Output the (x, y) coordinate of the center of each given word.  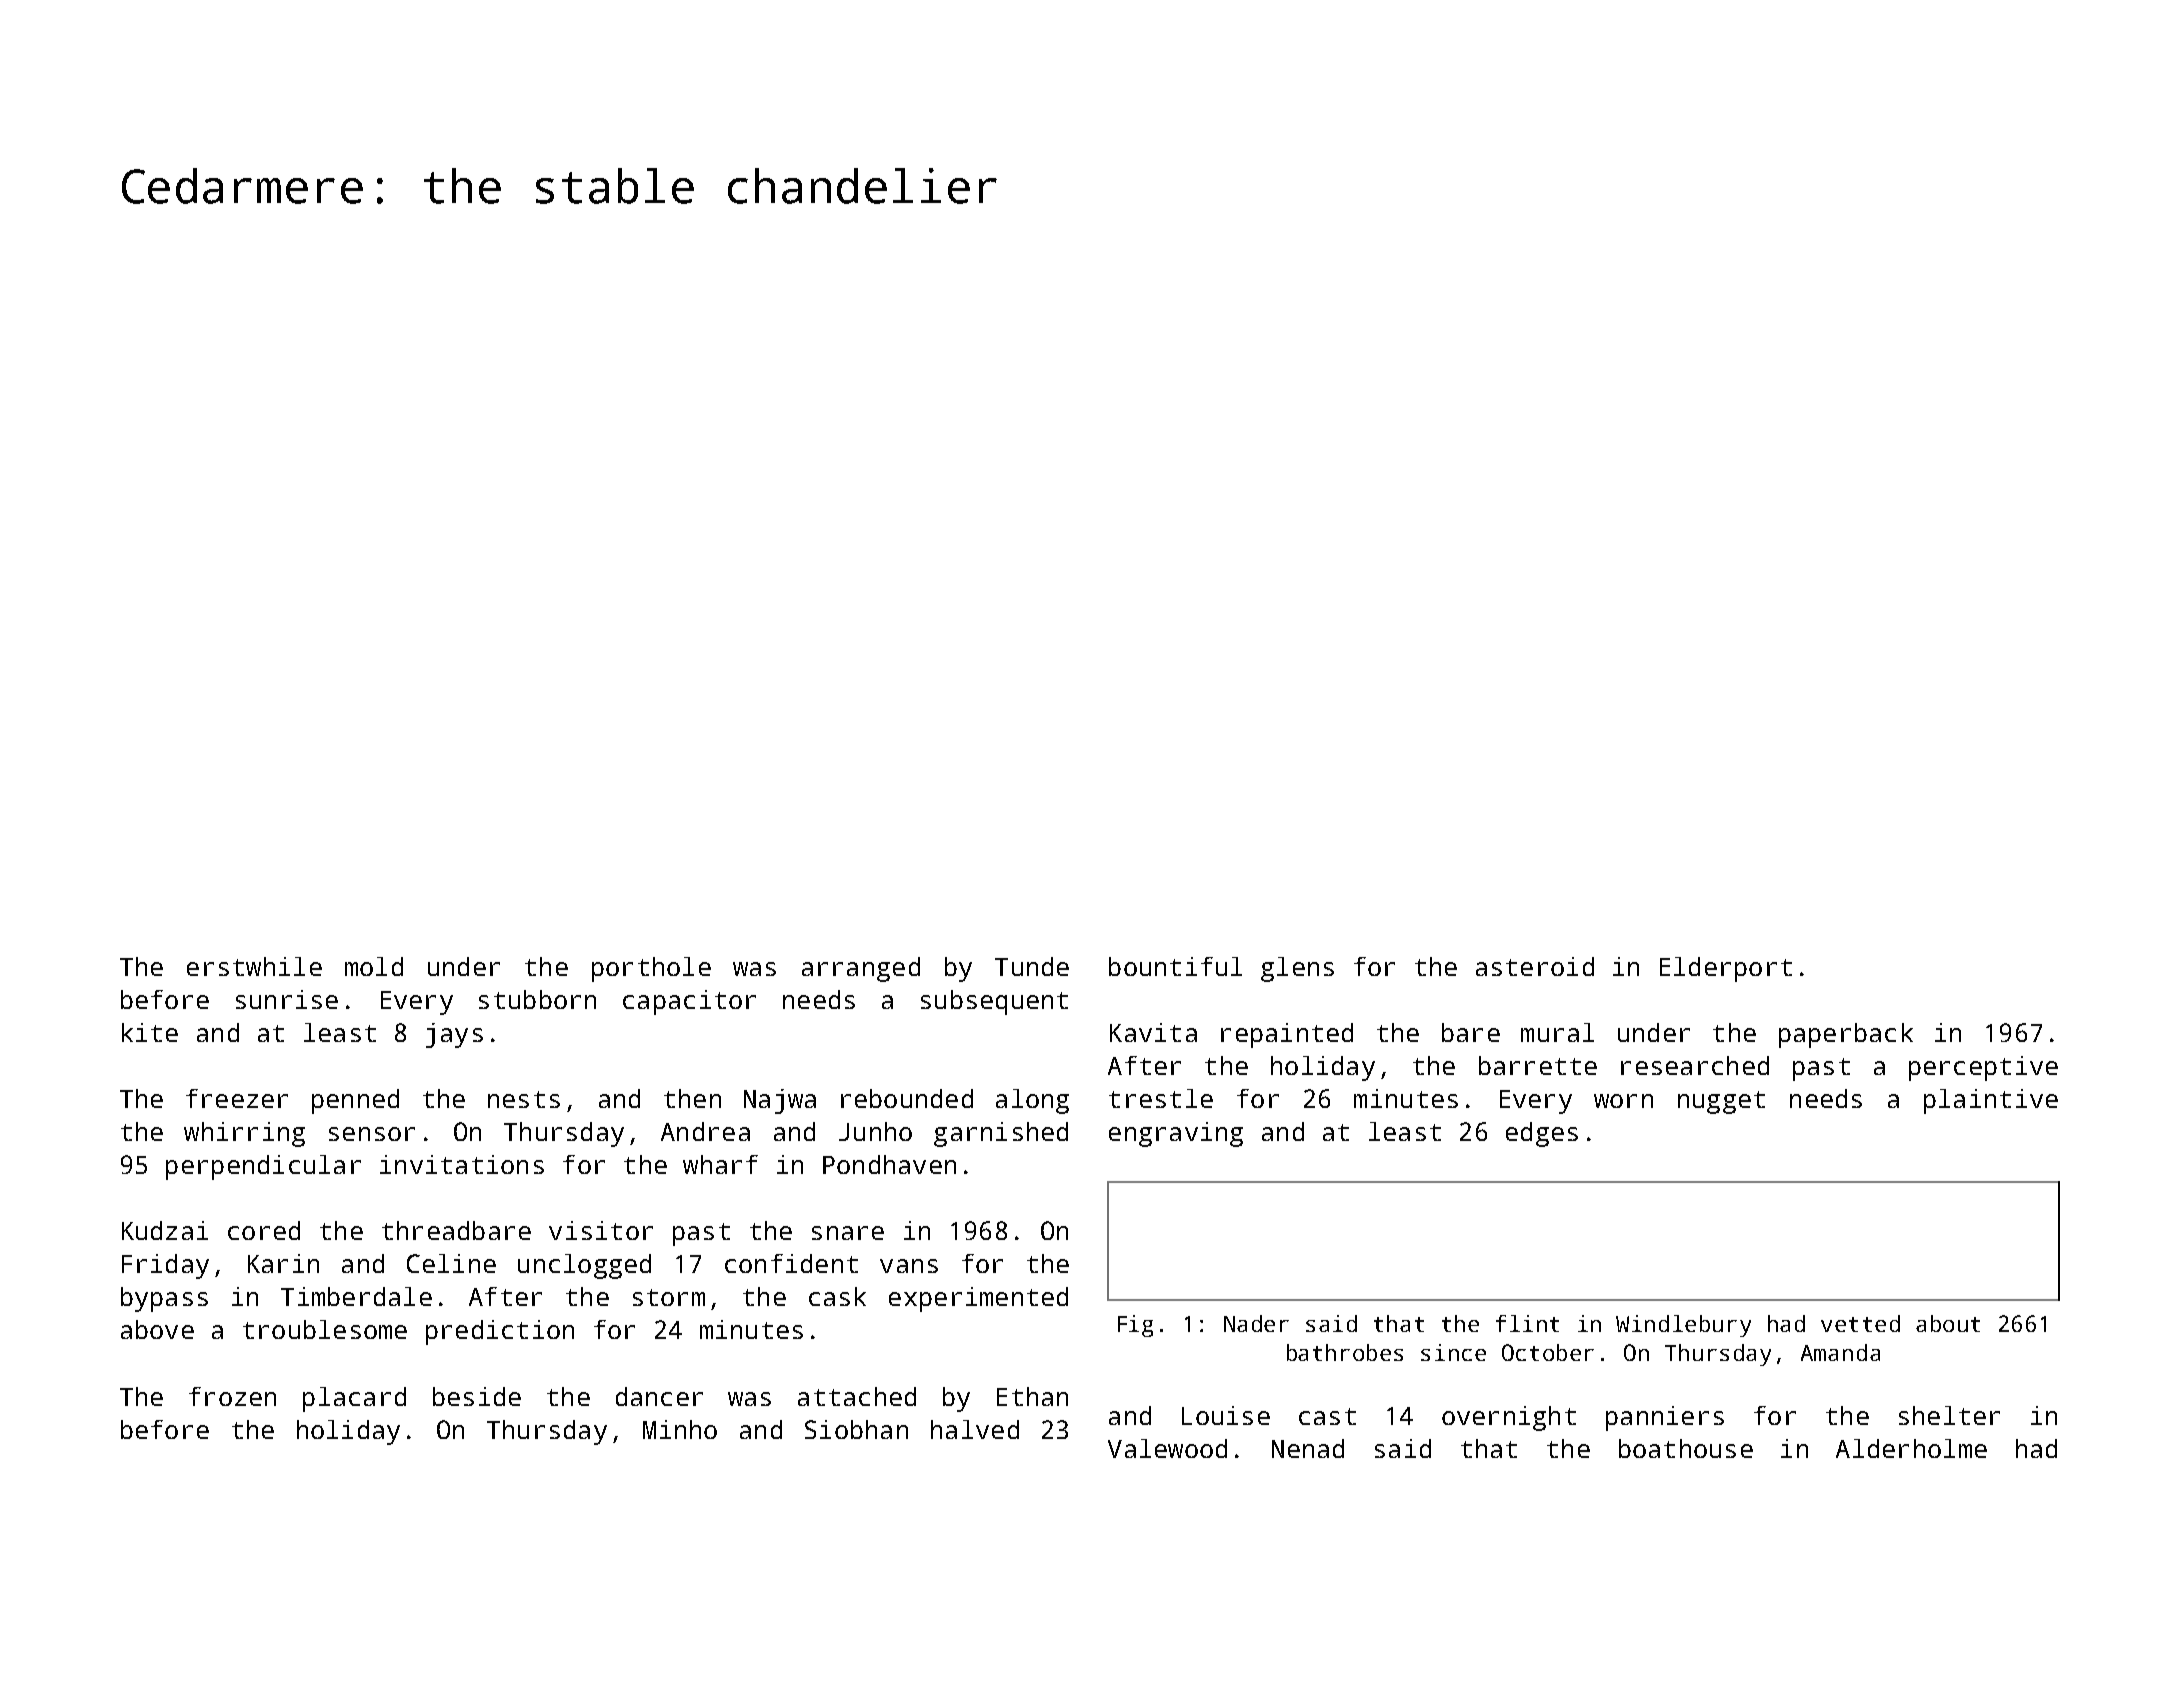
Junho (875, 1131)
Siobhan (856, 1429)
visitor (601, 1230)
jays (454, 1035)
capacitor (689, 1002)
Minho (680, 1429)
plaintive (1991, 1101)
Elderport (1726, 969)
